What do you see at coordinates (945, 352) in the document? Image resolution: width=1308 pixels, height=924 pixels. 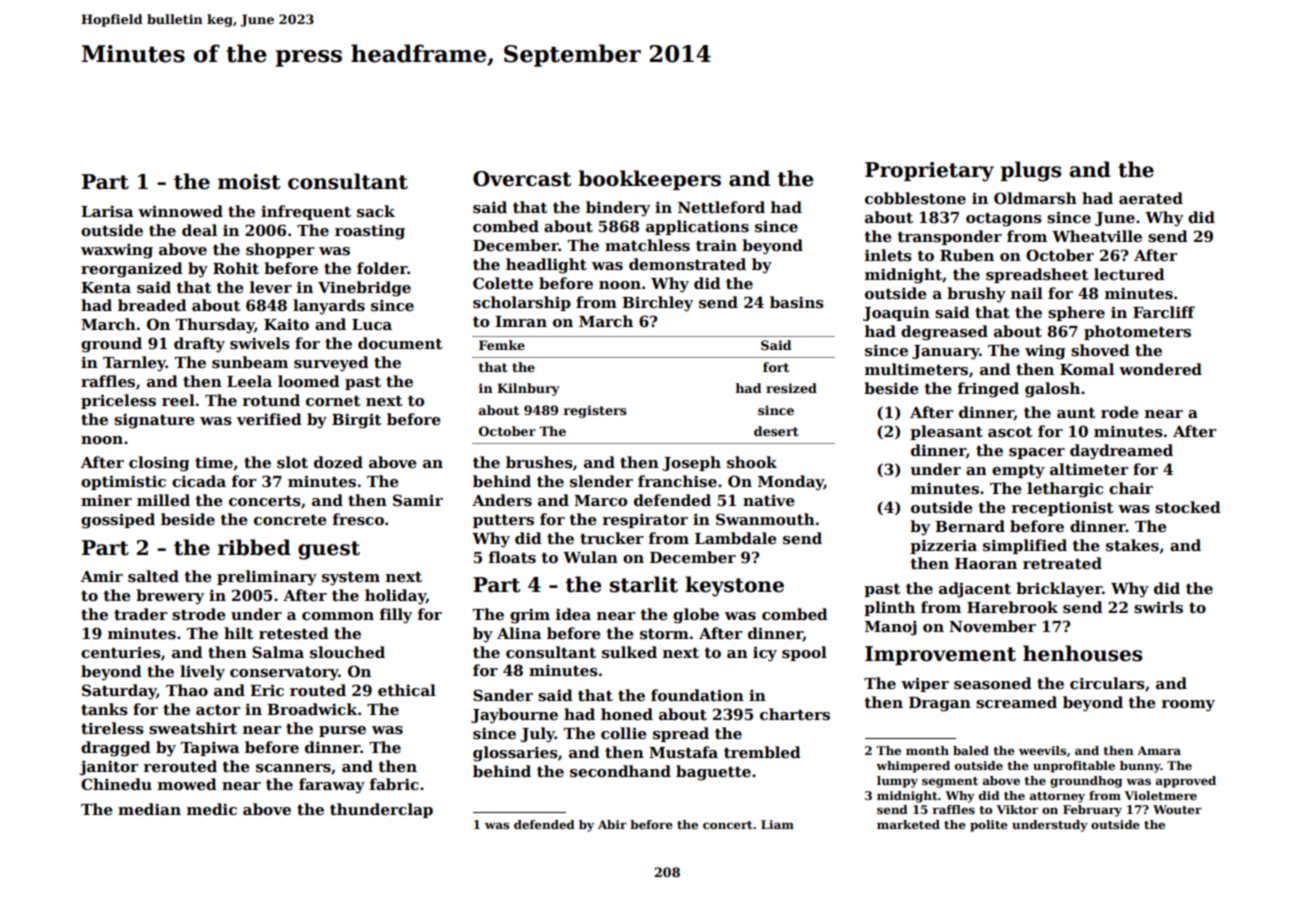 I see `January` at bounding box center [945, 352].
